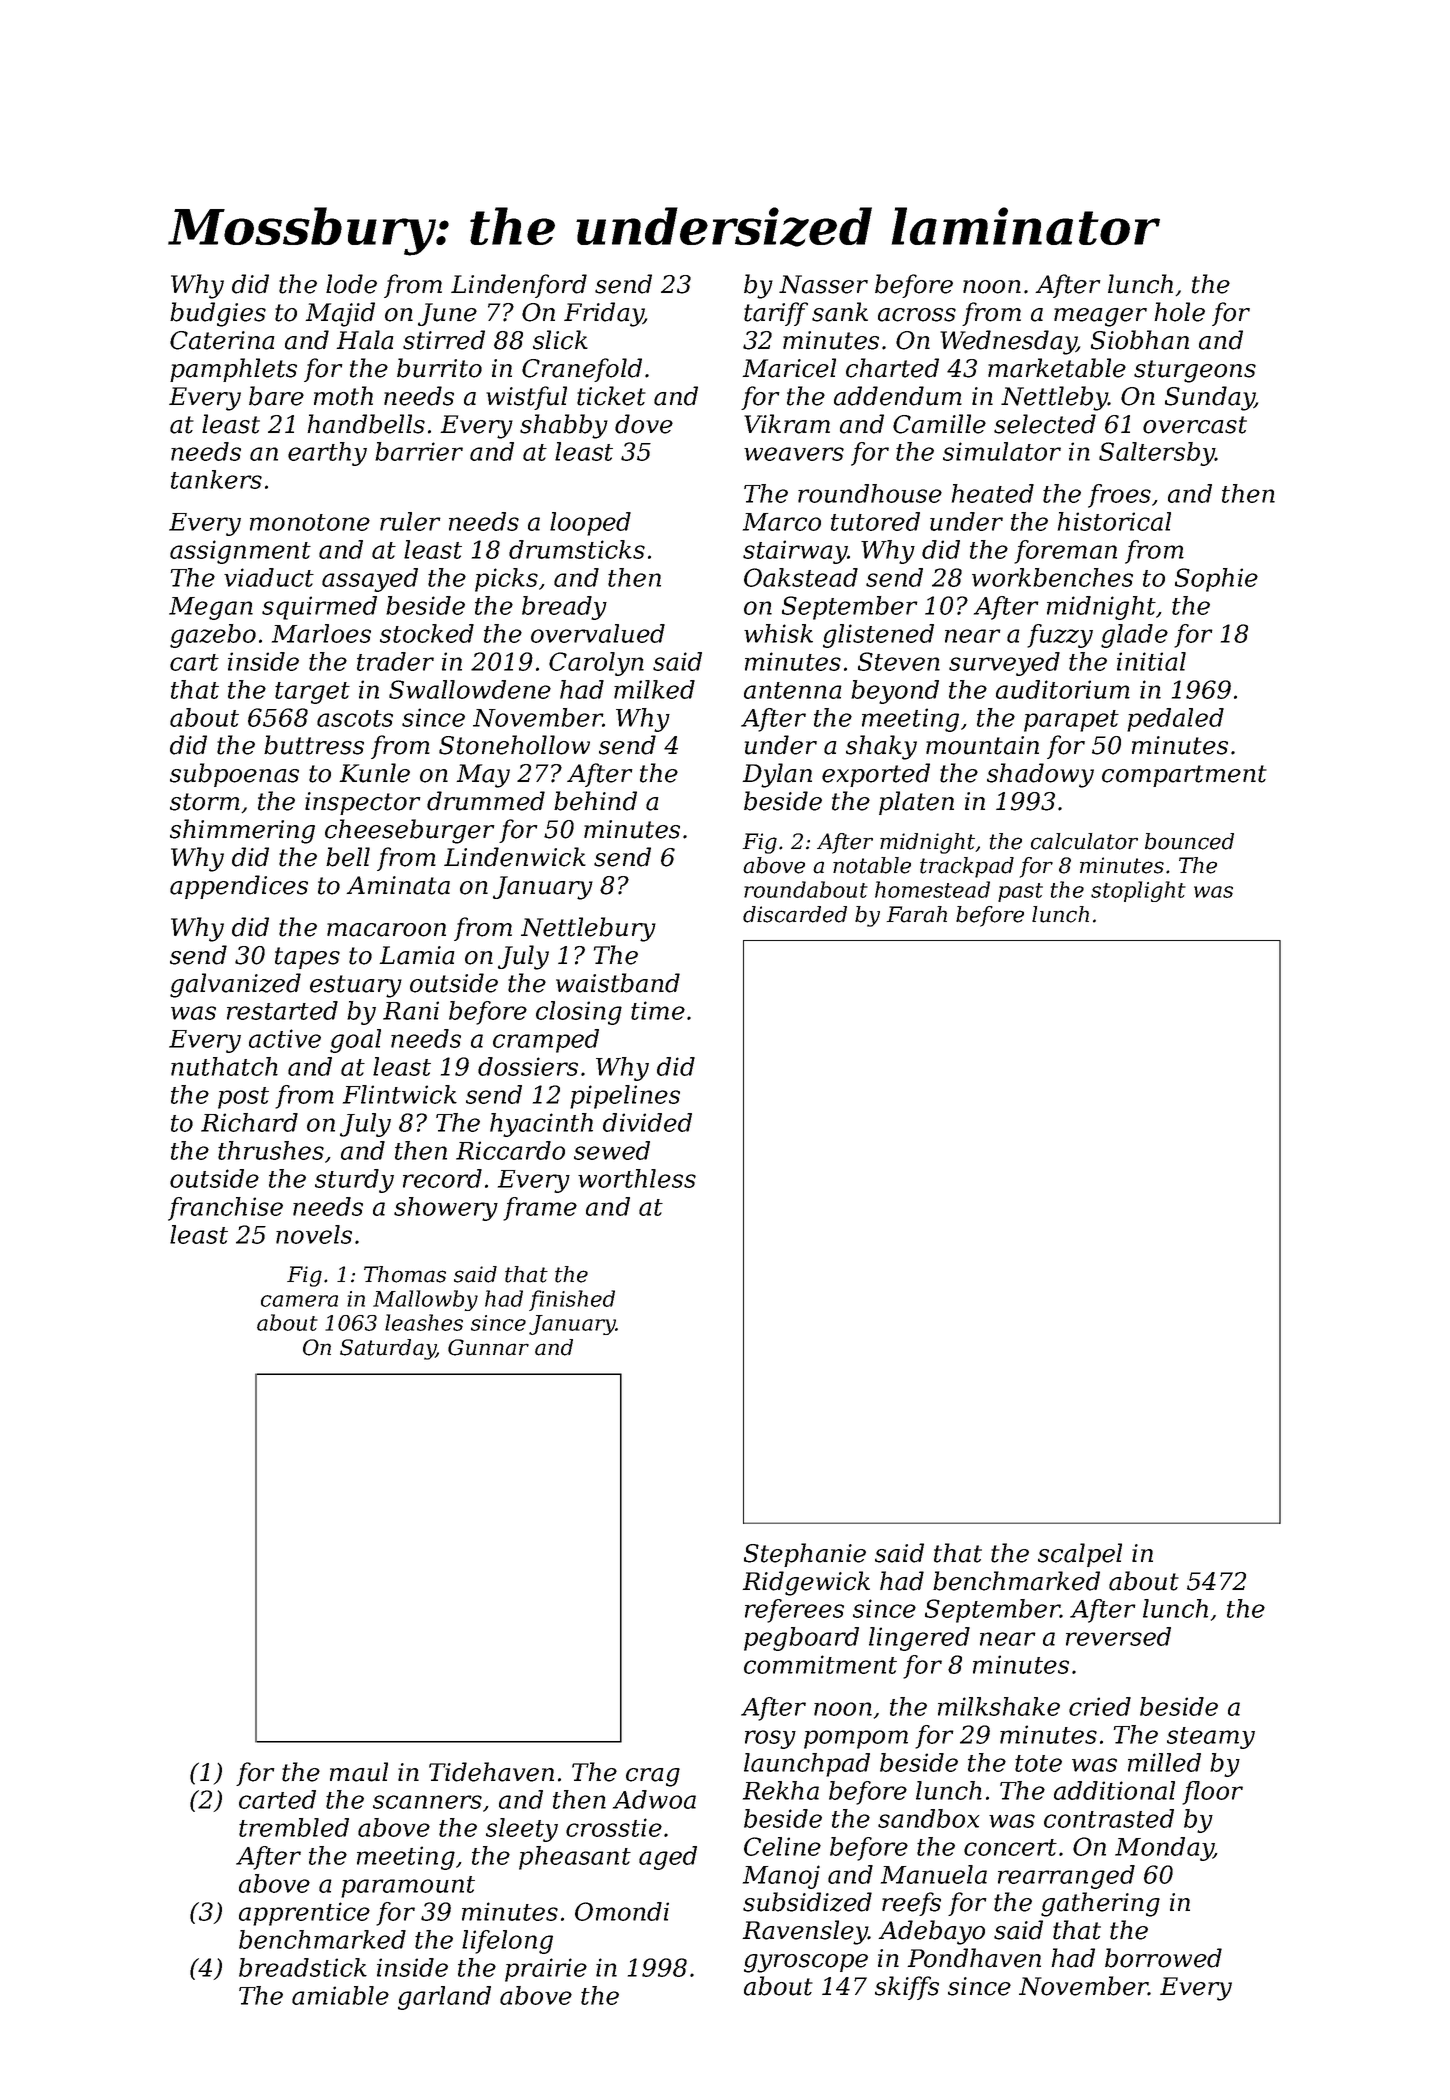 This document has height=2100, width=1450. I want to click on scalpel, so click(1080, 1555).
